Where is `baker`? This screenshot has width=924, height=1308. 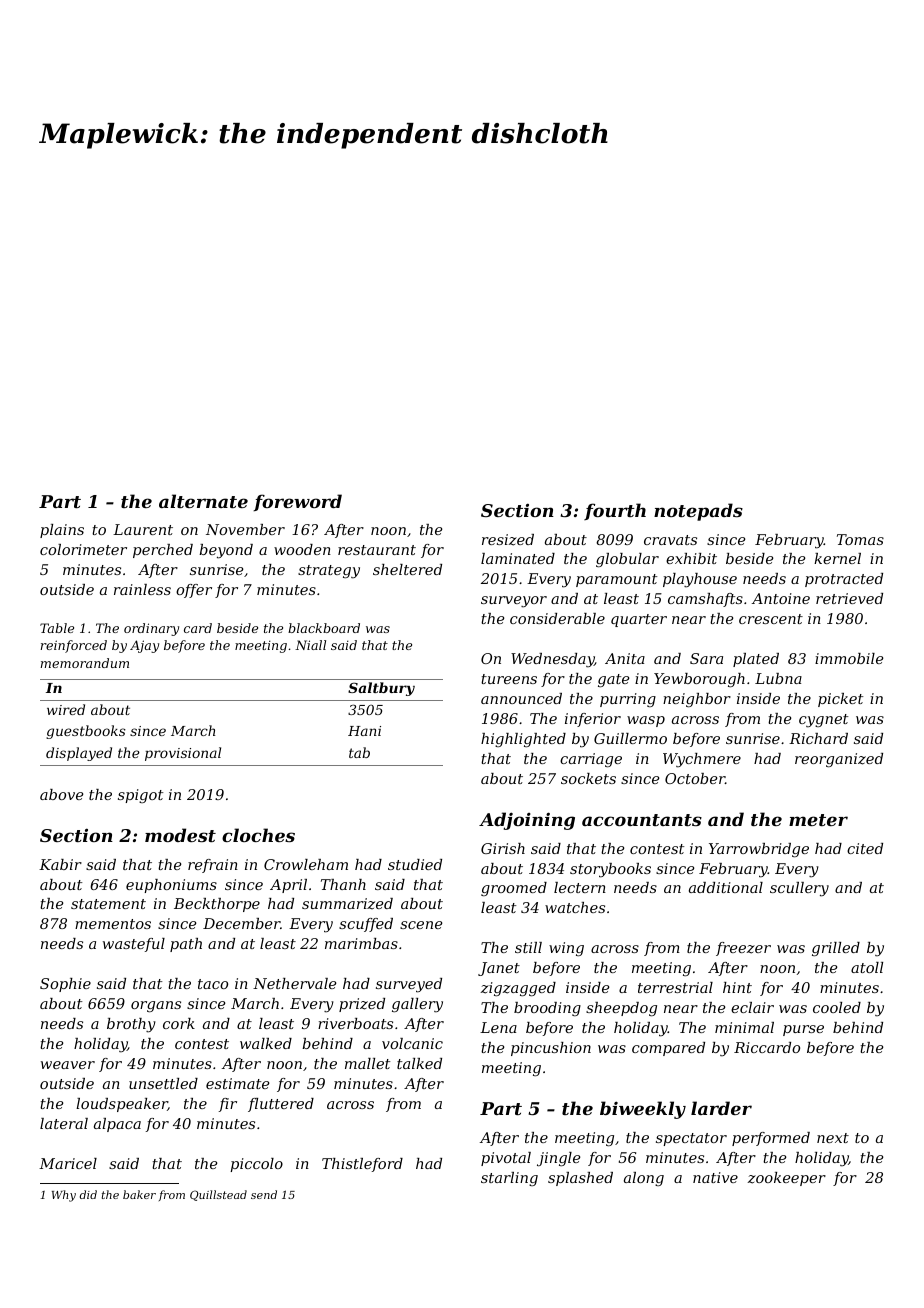 baker is located at coordinates (139, 1194).
